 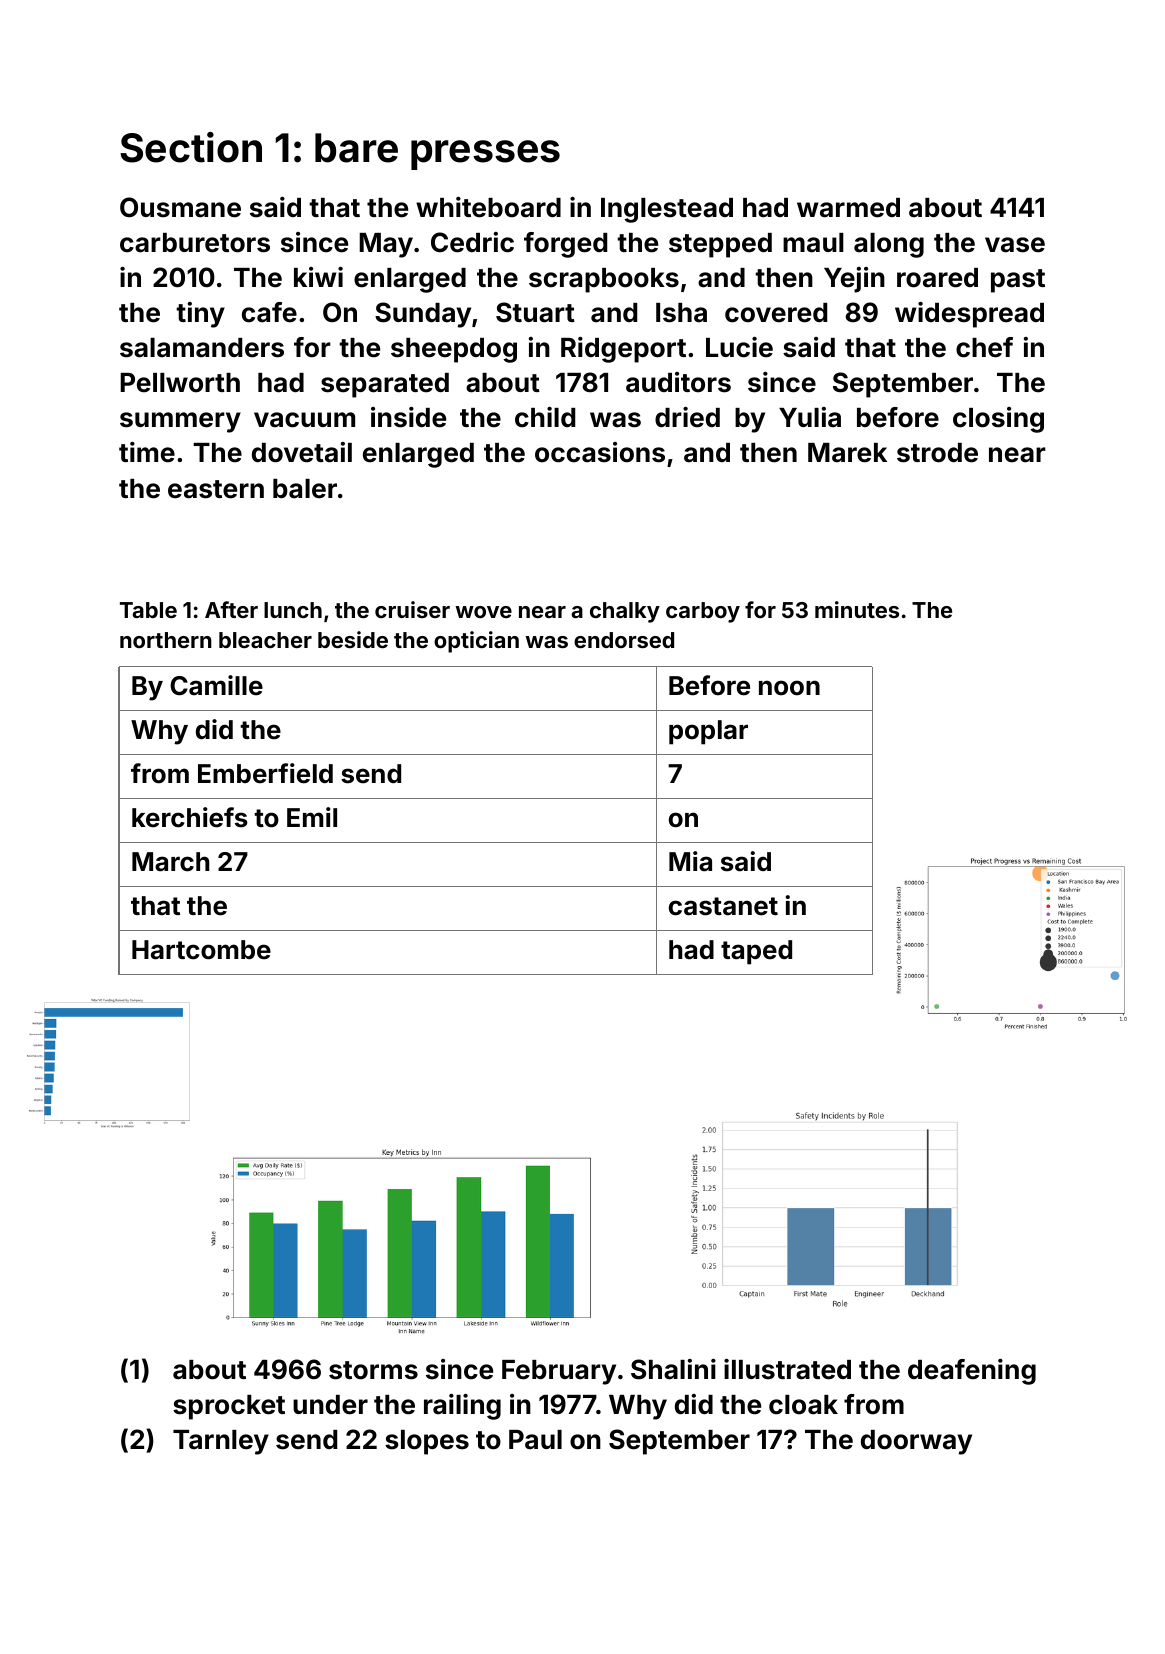 I want to click on Inglestead, so click(x=667, y=210).
